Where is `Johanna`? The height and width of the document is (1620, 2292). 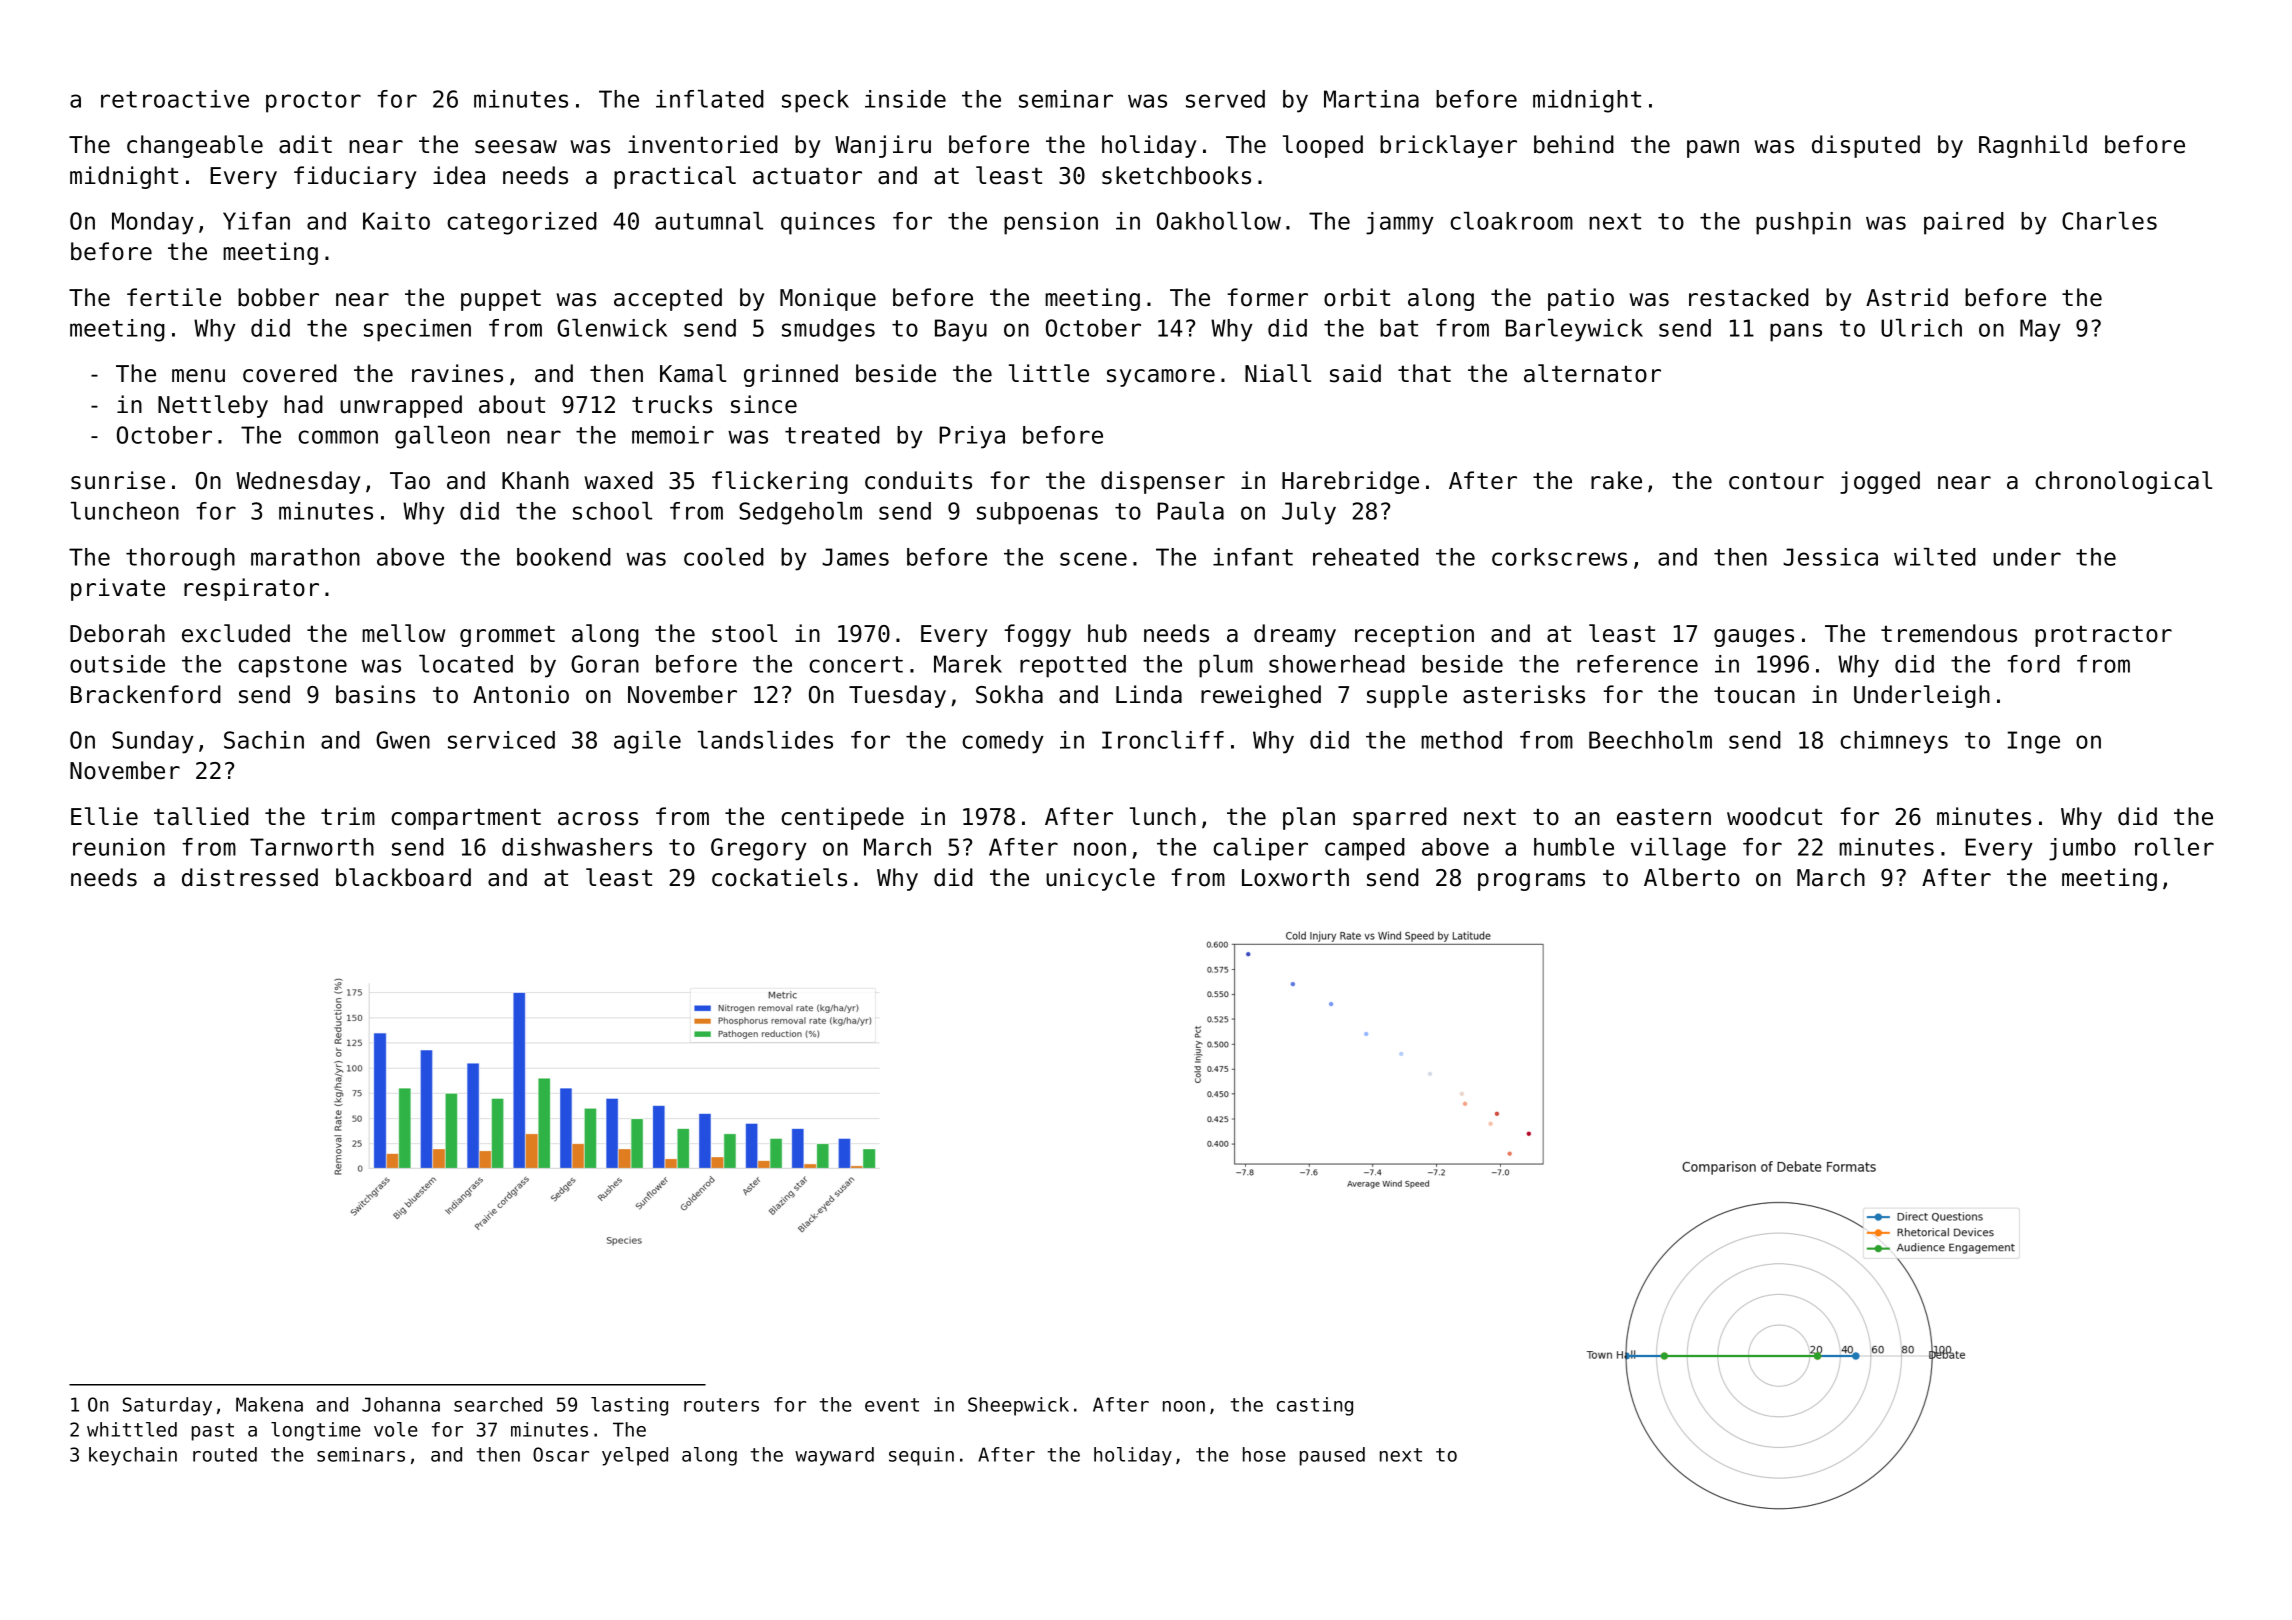
Johanna is located at coordinates (401, 1404).
